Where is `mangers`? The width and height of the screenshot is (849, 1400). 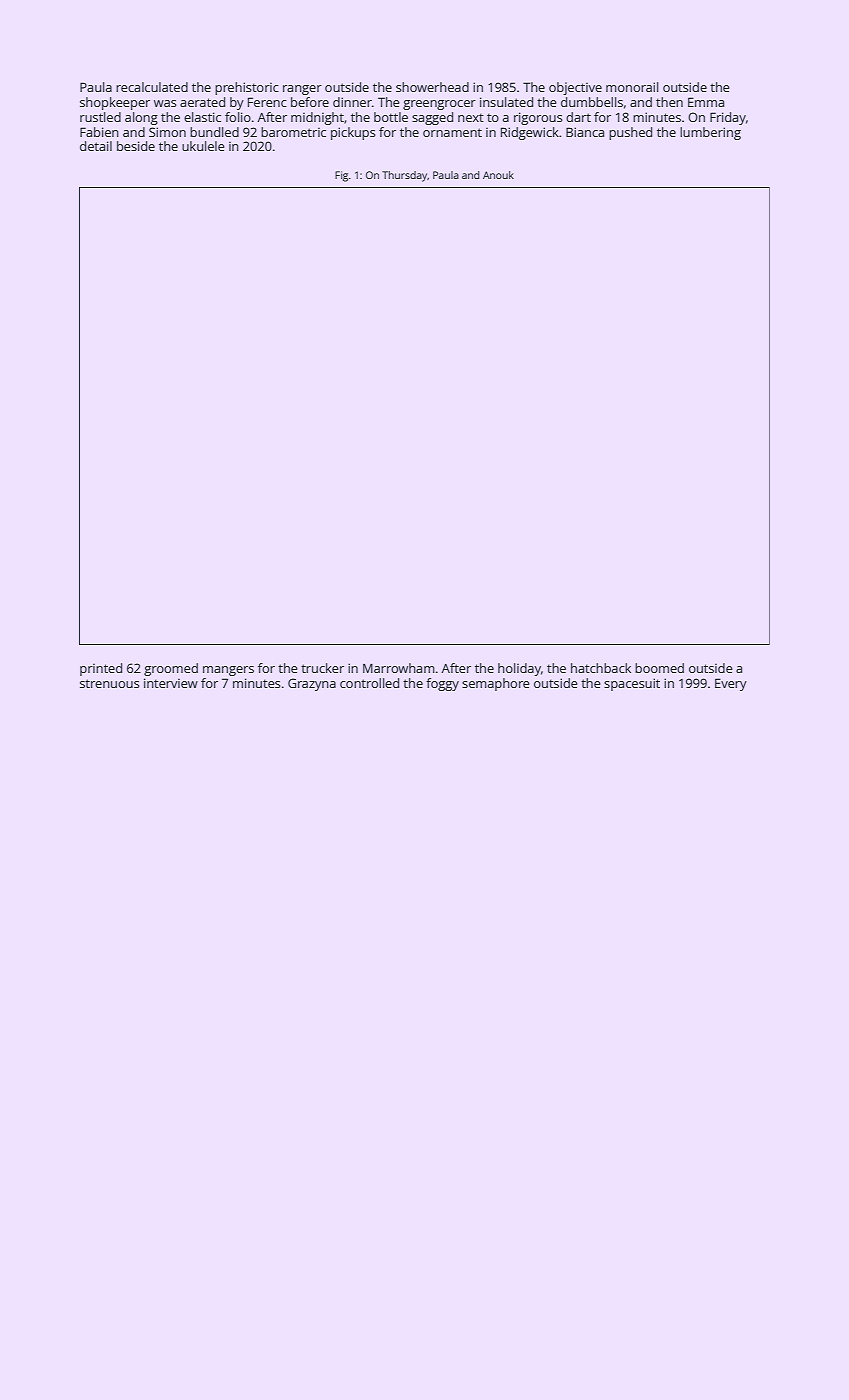
mangers is located at coordinates (228, 671).
